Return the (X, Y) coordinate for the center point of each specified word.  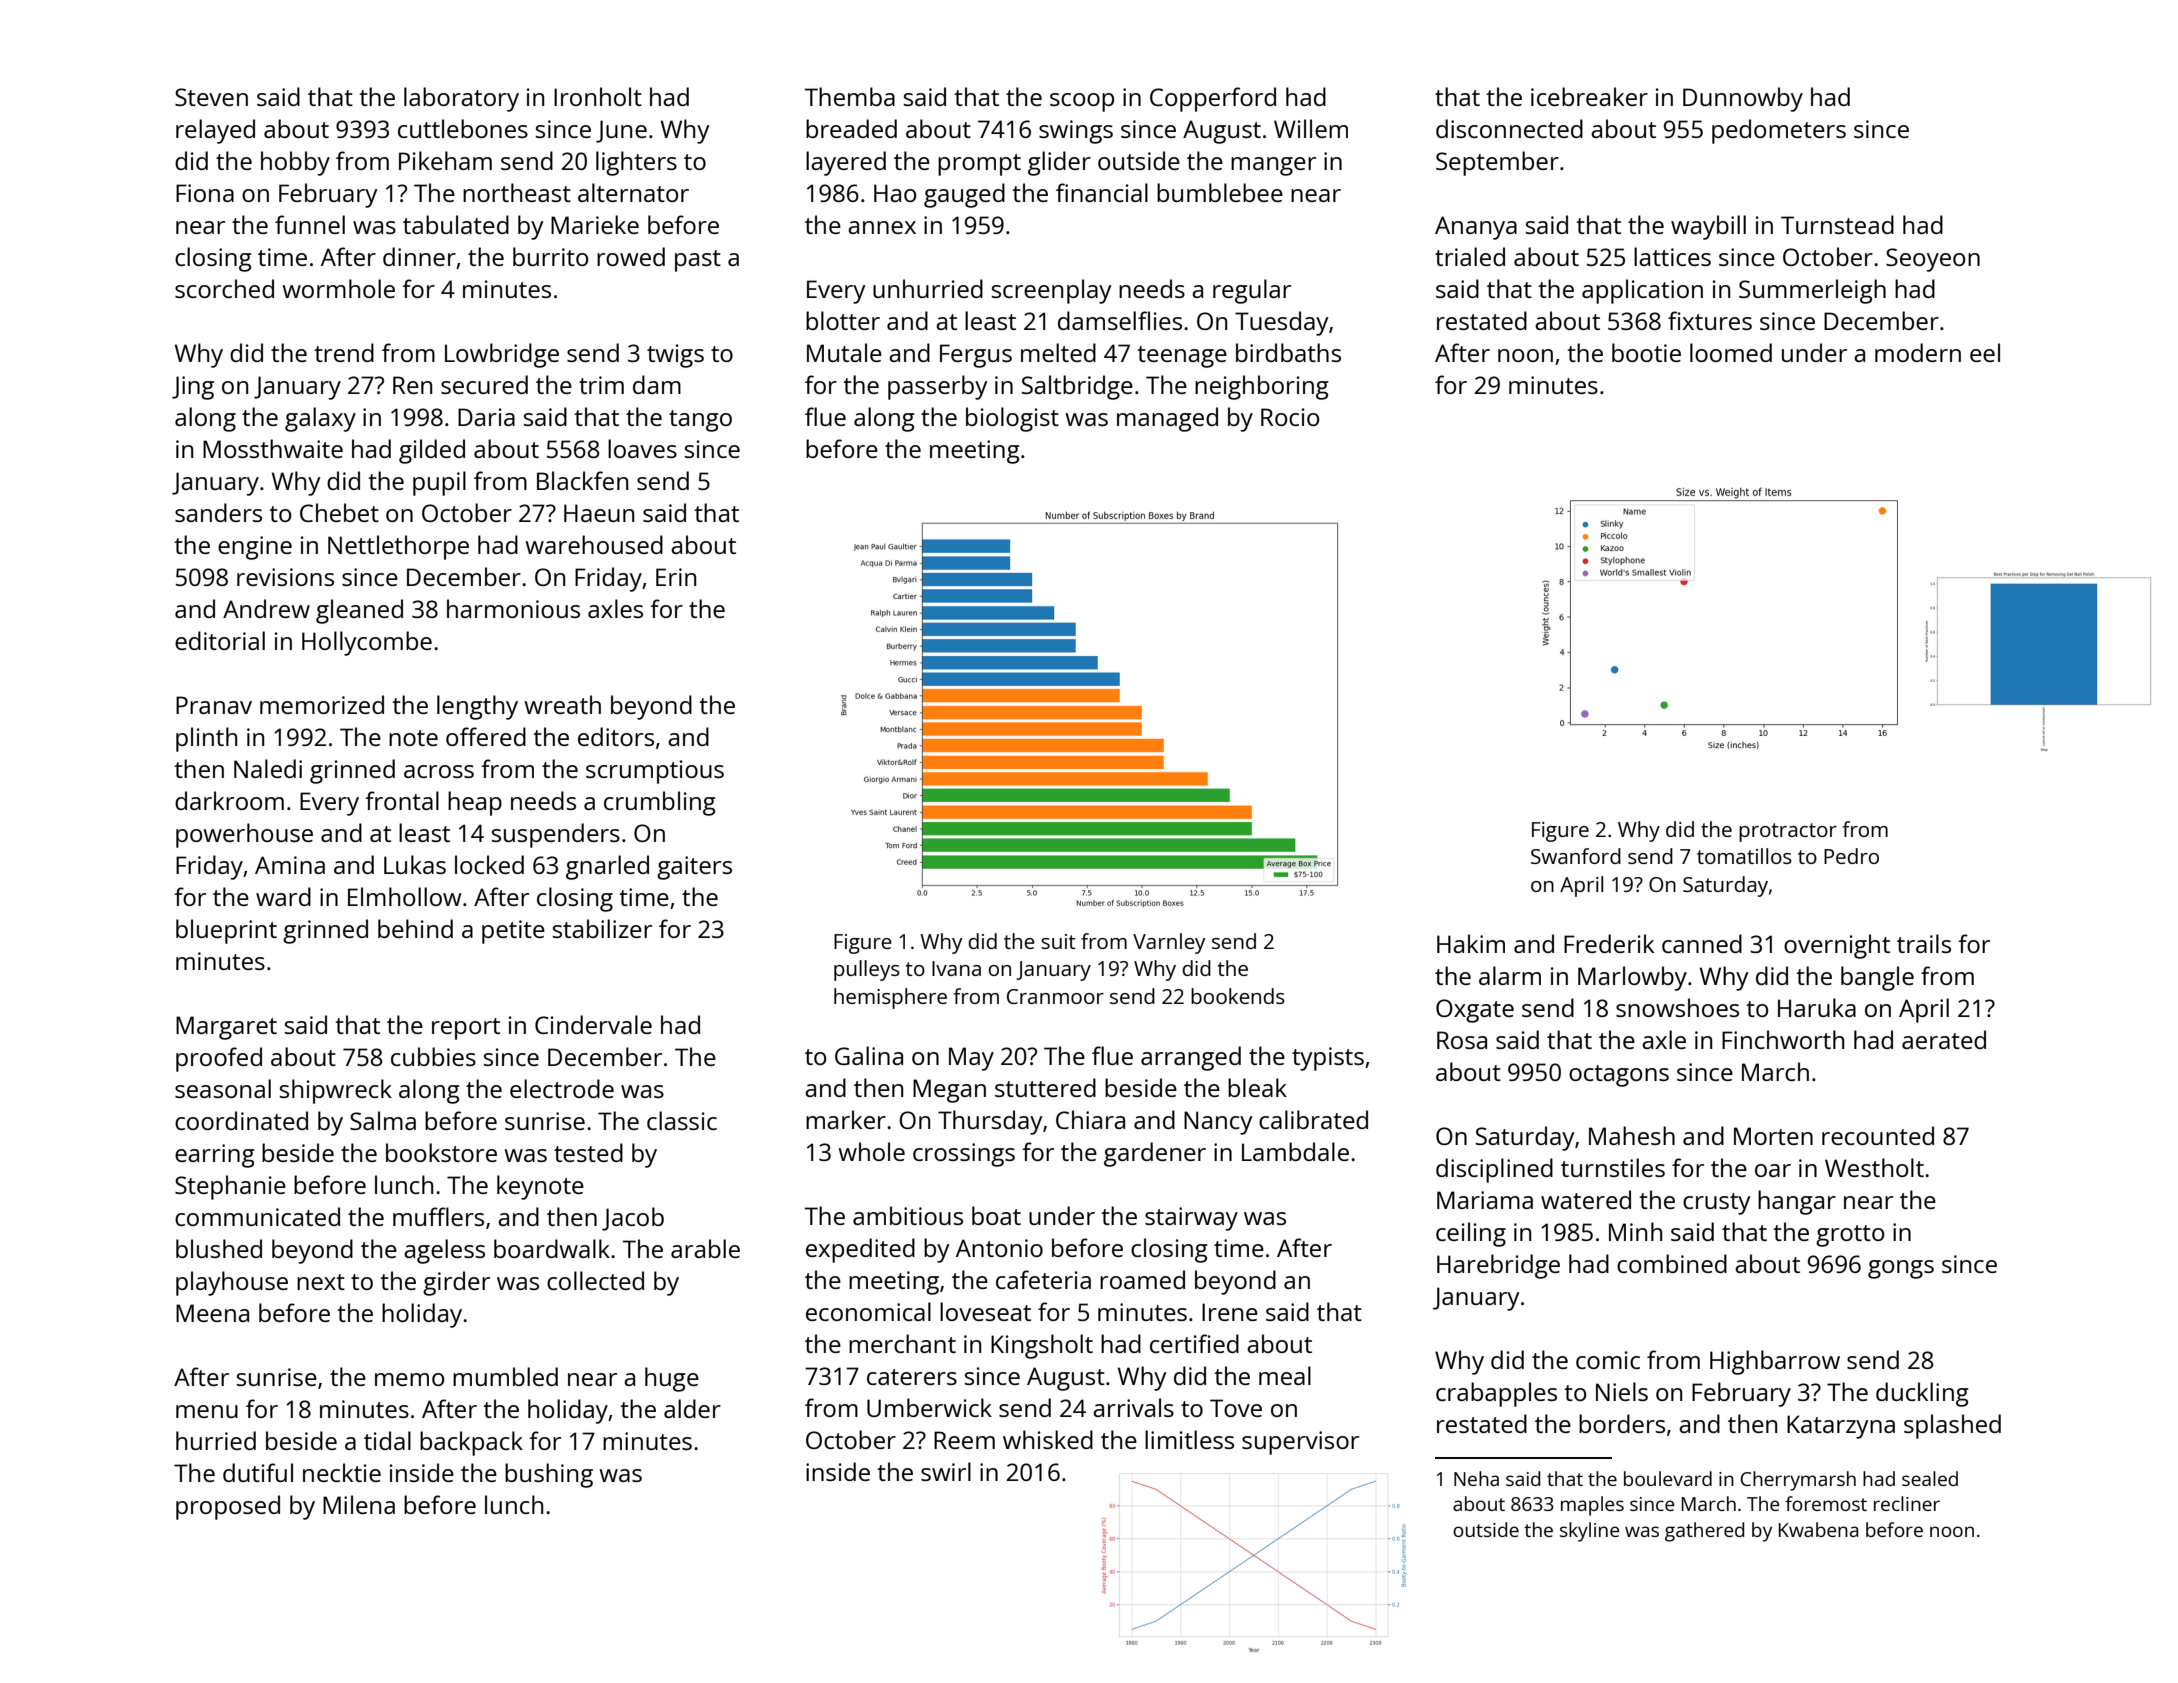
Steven (211, 97)
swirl (946, 1471)
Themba (850, 96)
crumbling (660, 803)
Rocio (1290, 417)
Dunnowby (1743, 99)
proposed (228, 1507)
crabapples (1496, 1394)
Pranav (214, 705)
